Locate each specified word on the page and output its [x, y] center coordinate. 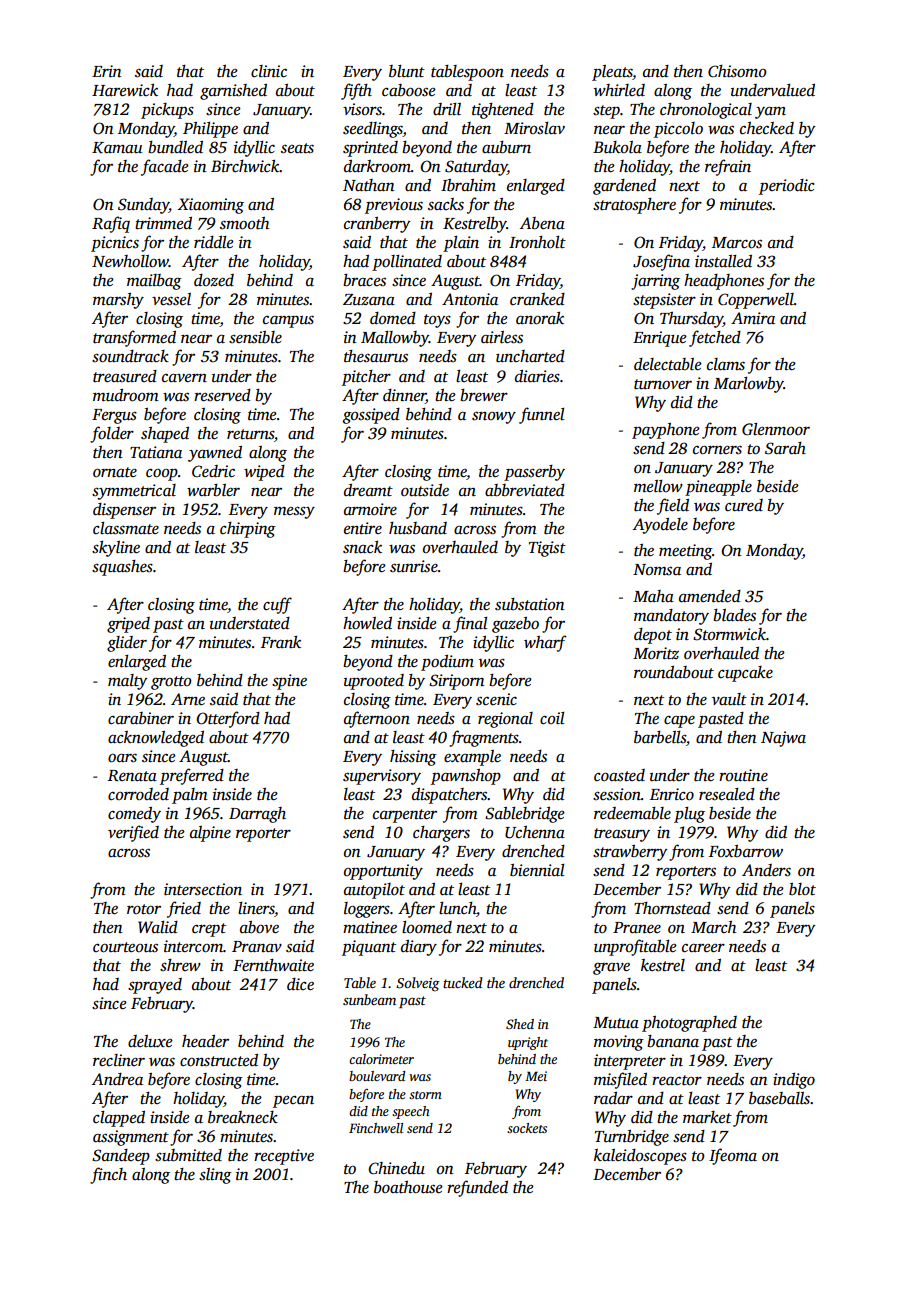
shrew [180, 965]
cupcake [745, 674]
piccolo [678, 130]
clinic [269, 71]
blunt [407, 71]
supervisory [382, 777]
